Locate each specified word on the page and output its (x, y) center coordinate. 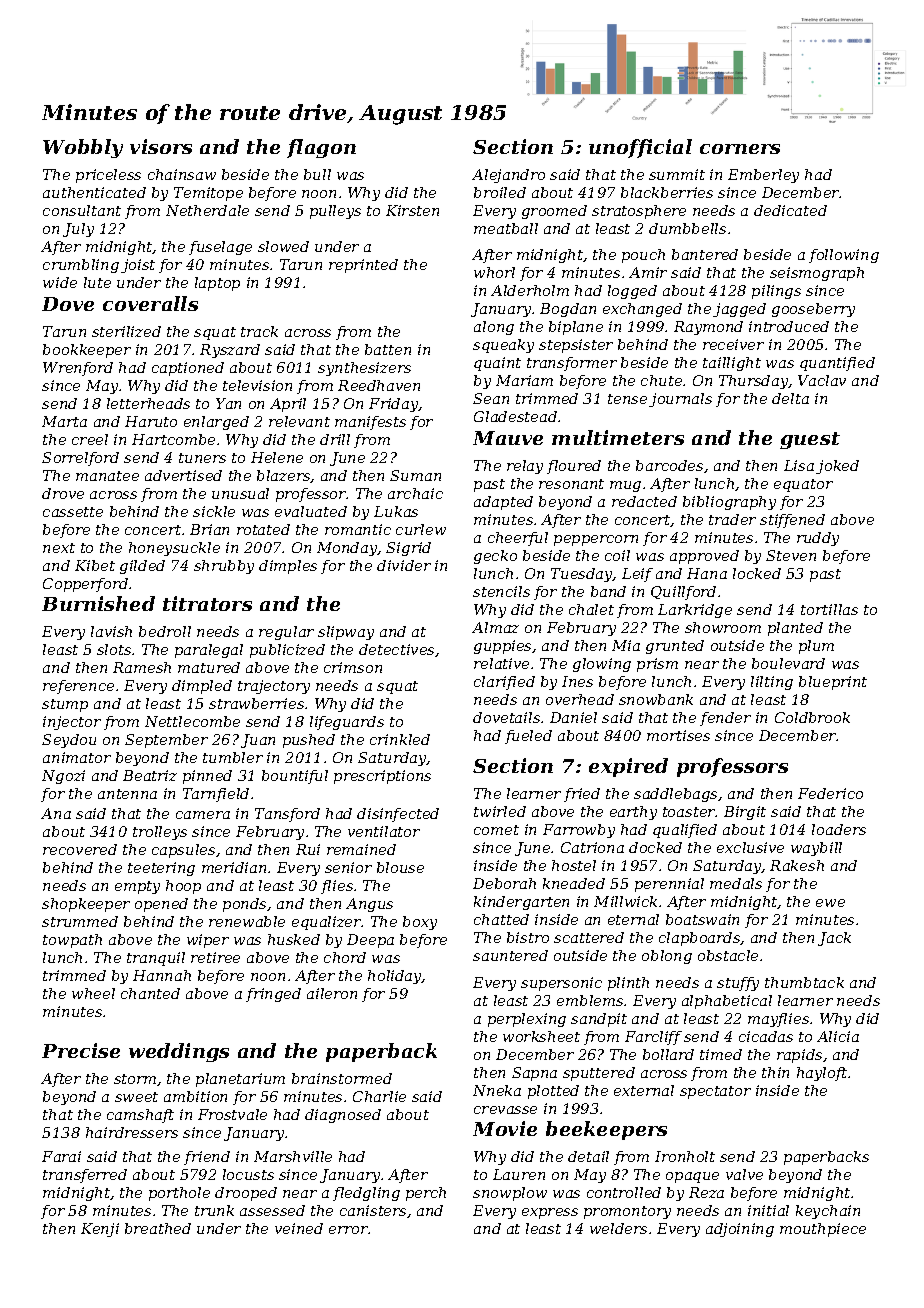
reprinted (363, 266)
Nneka (497, 1090)
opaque (692, 1177)
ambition (195, 1096)
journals (680, 400)
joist (138, 266)
